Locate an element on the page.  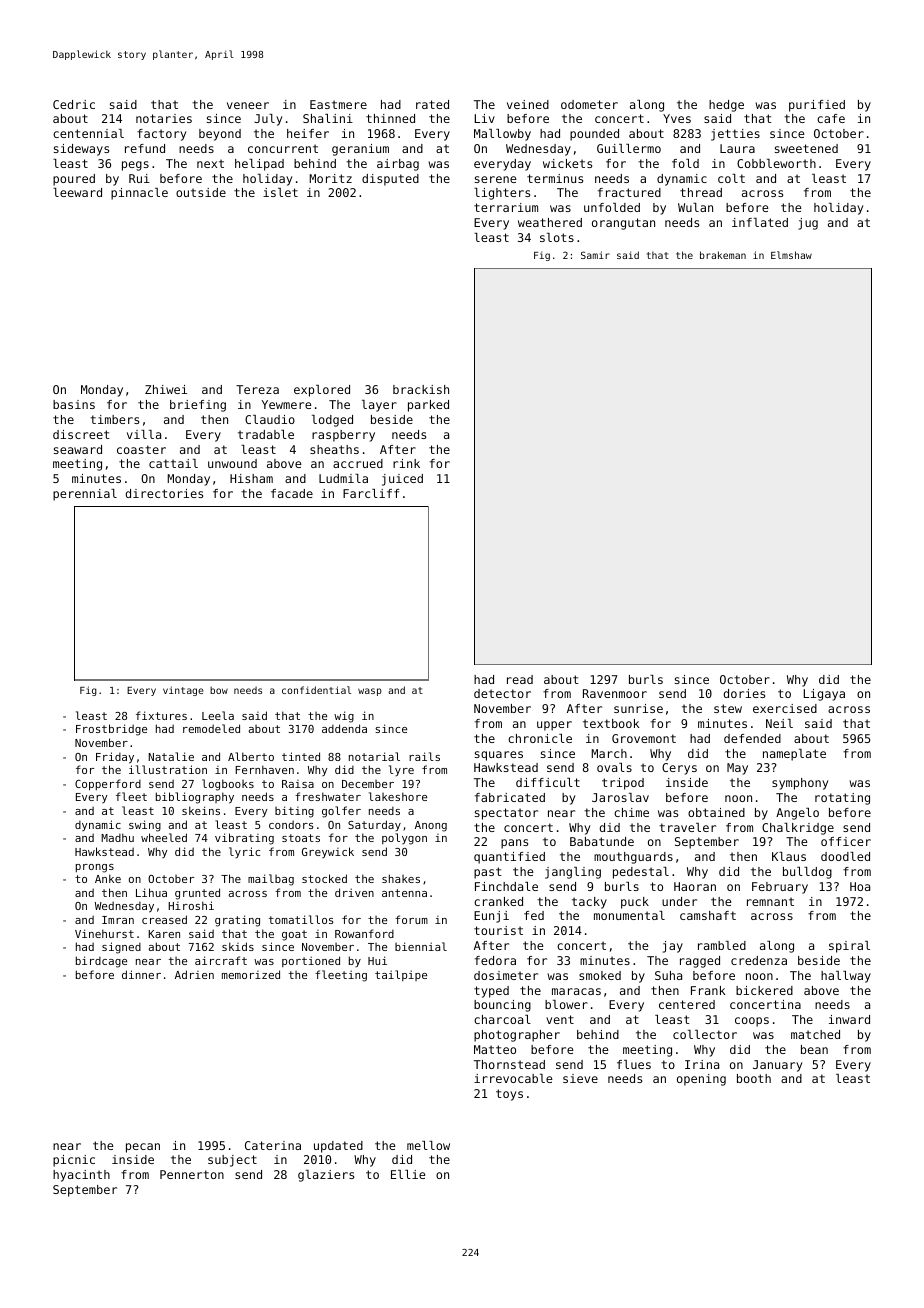
Moritz is located at coordinates (330, 178).
